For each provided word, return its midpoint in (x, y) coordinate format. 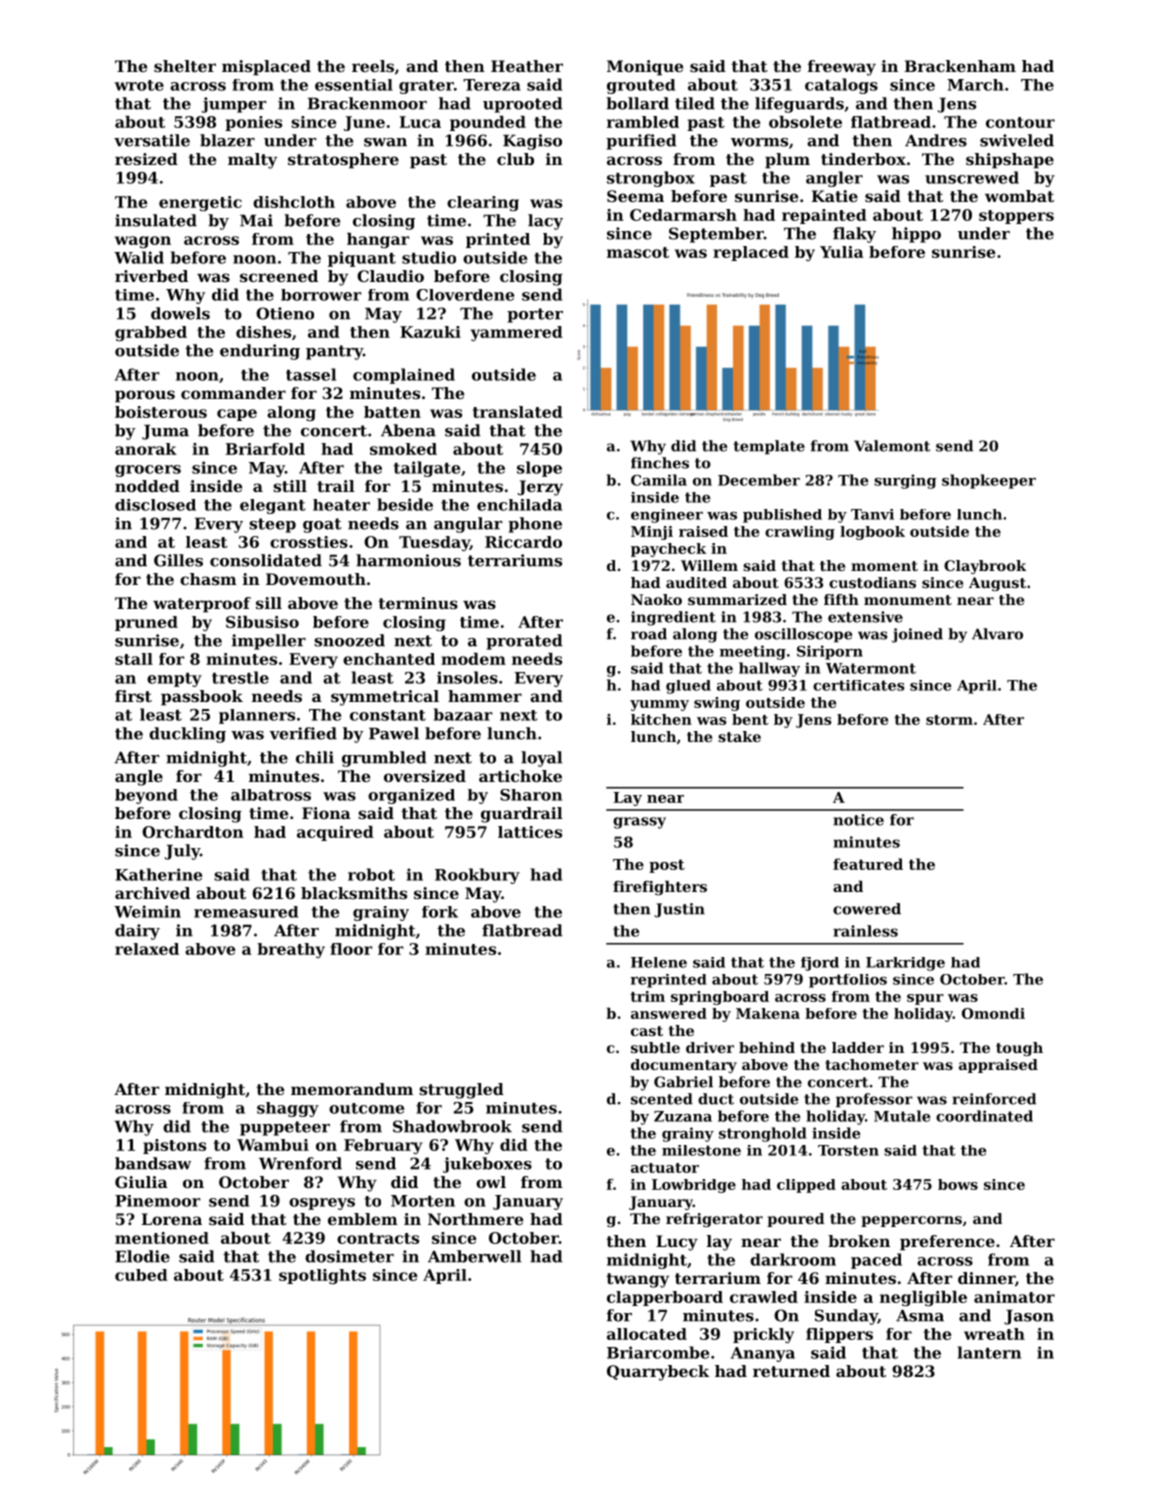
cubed (141, 1275)
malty (252, 161)
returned (791, 1371)
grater (426, 87)
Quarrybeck (658, 1373)
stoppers (1016, 217)
